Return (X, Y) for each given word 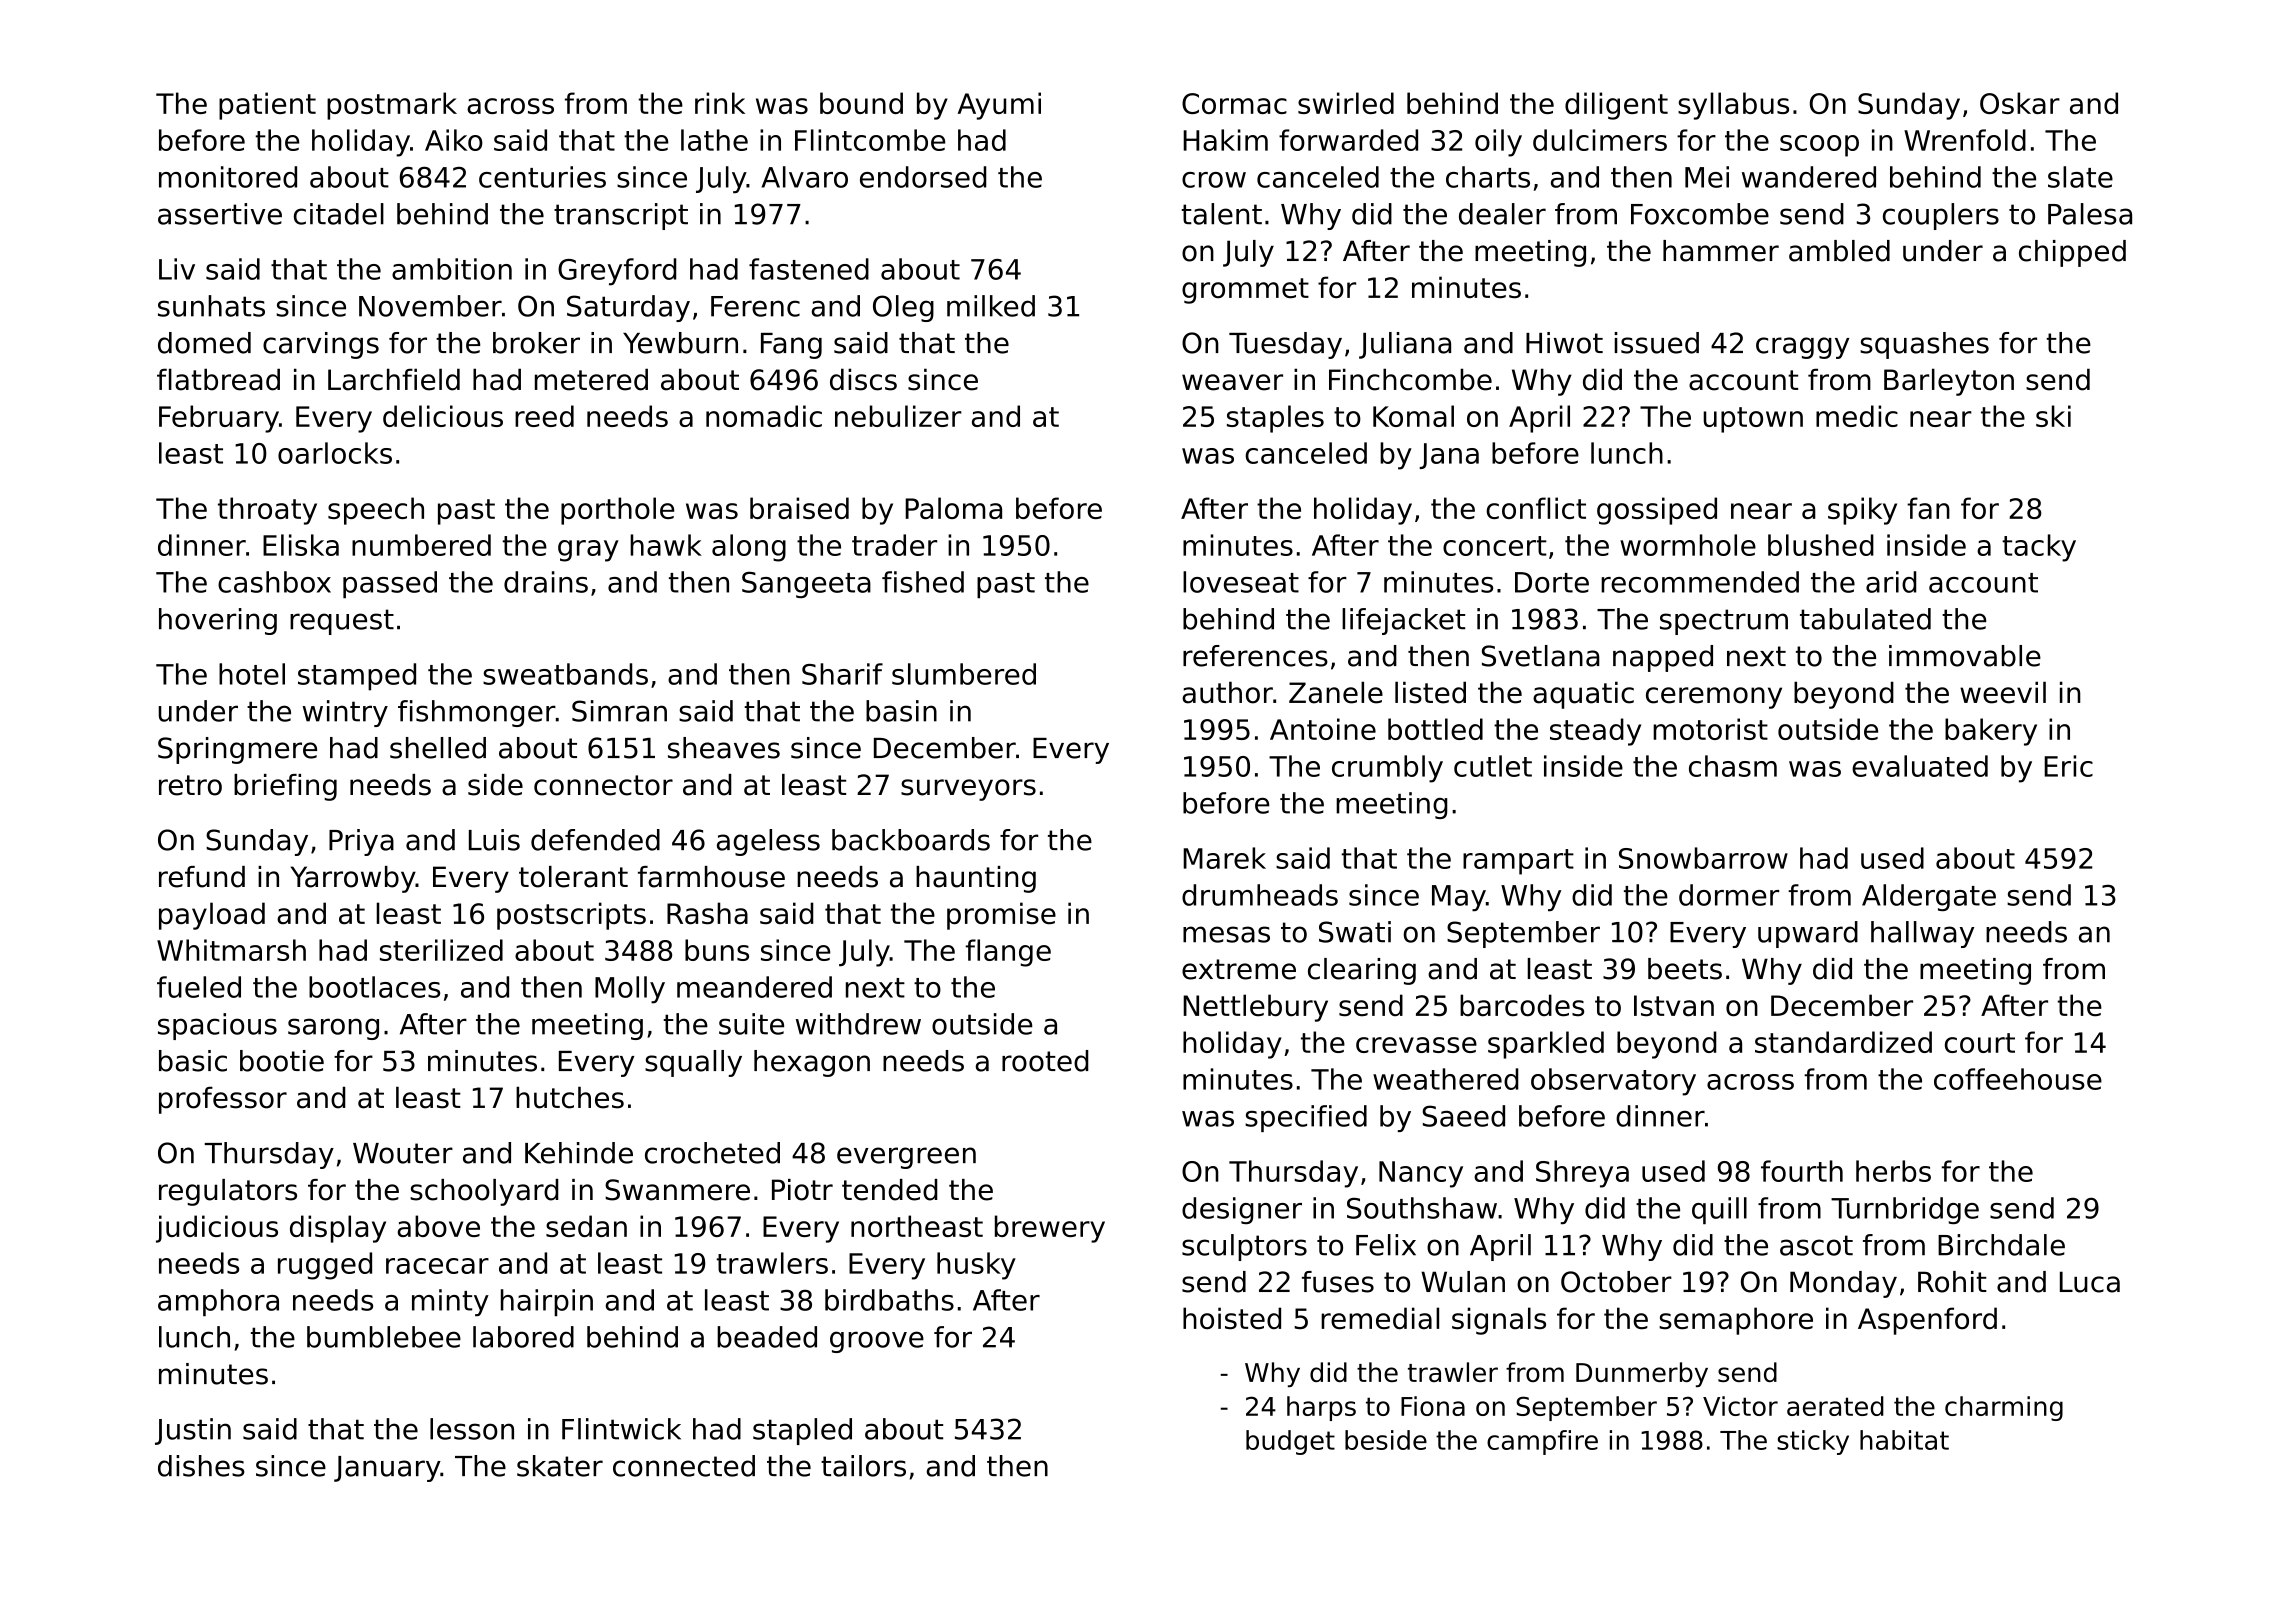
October (1616, 1282)
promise (1001, 916)
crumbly (1387, 769)
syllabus (1733, 106)
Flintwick (621, 1429)
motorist (1710, 729)
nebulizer (898, 416)
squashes (1924, 345)
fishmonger (477, 713)
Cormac (1234, 103)
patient (267, 106)
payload (212, 916)
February (219, 419)
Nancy (1421, 1174)
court (1980, 1043)
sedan (586, 1226)
